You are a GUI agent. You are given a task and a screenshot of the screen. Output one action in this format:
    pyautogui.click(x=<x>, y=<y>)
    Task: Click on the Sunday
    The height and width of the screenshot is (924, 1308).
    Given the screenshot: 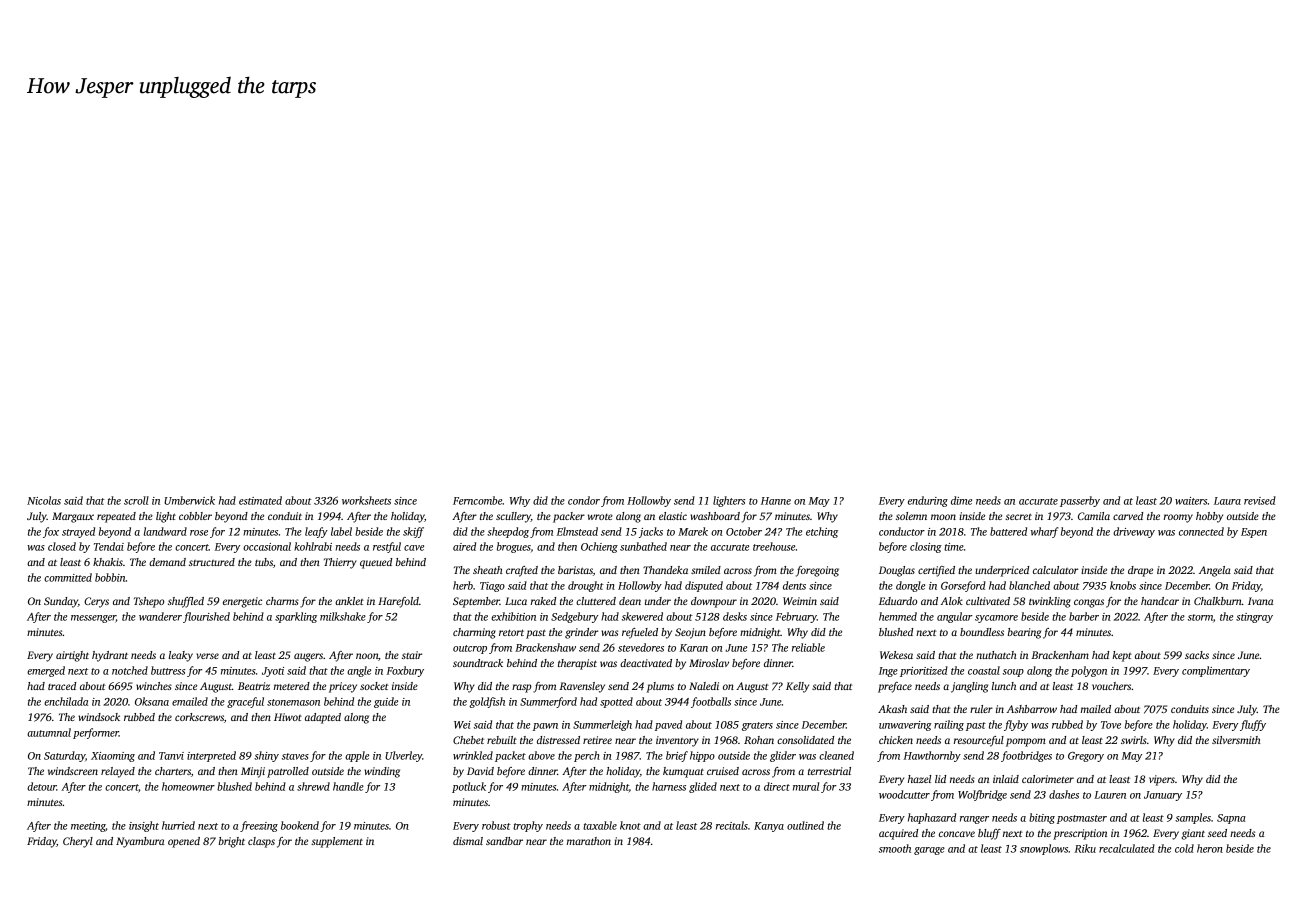 What is the action you would take?
    pyautogui.click(x=61, y=602)
